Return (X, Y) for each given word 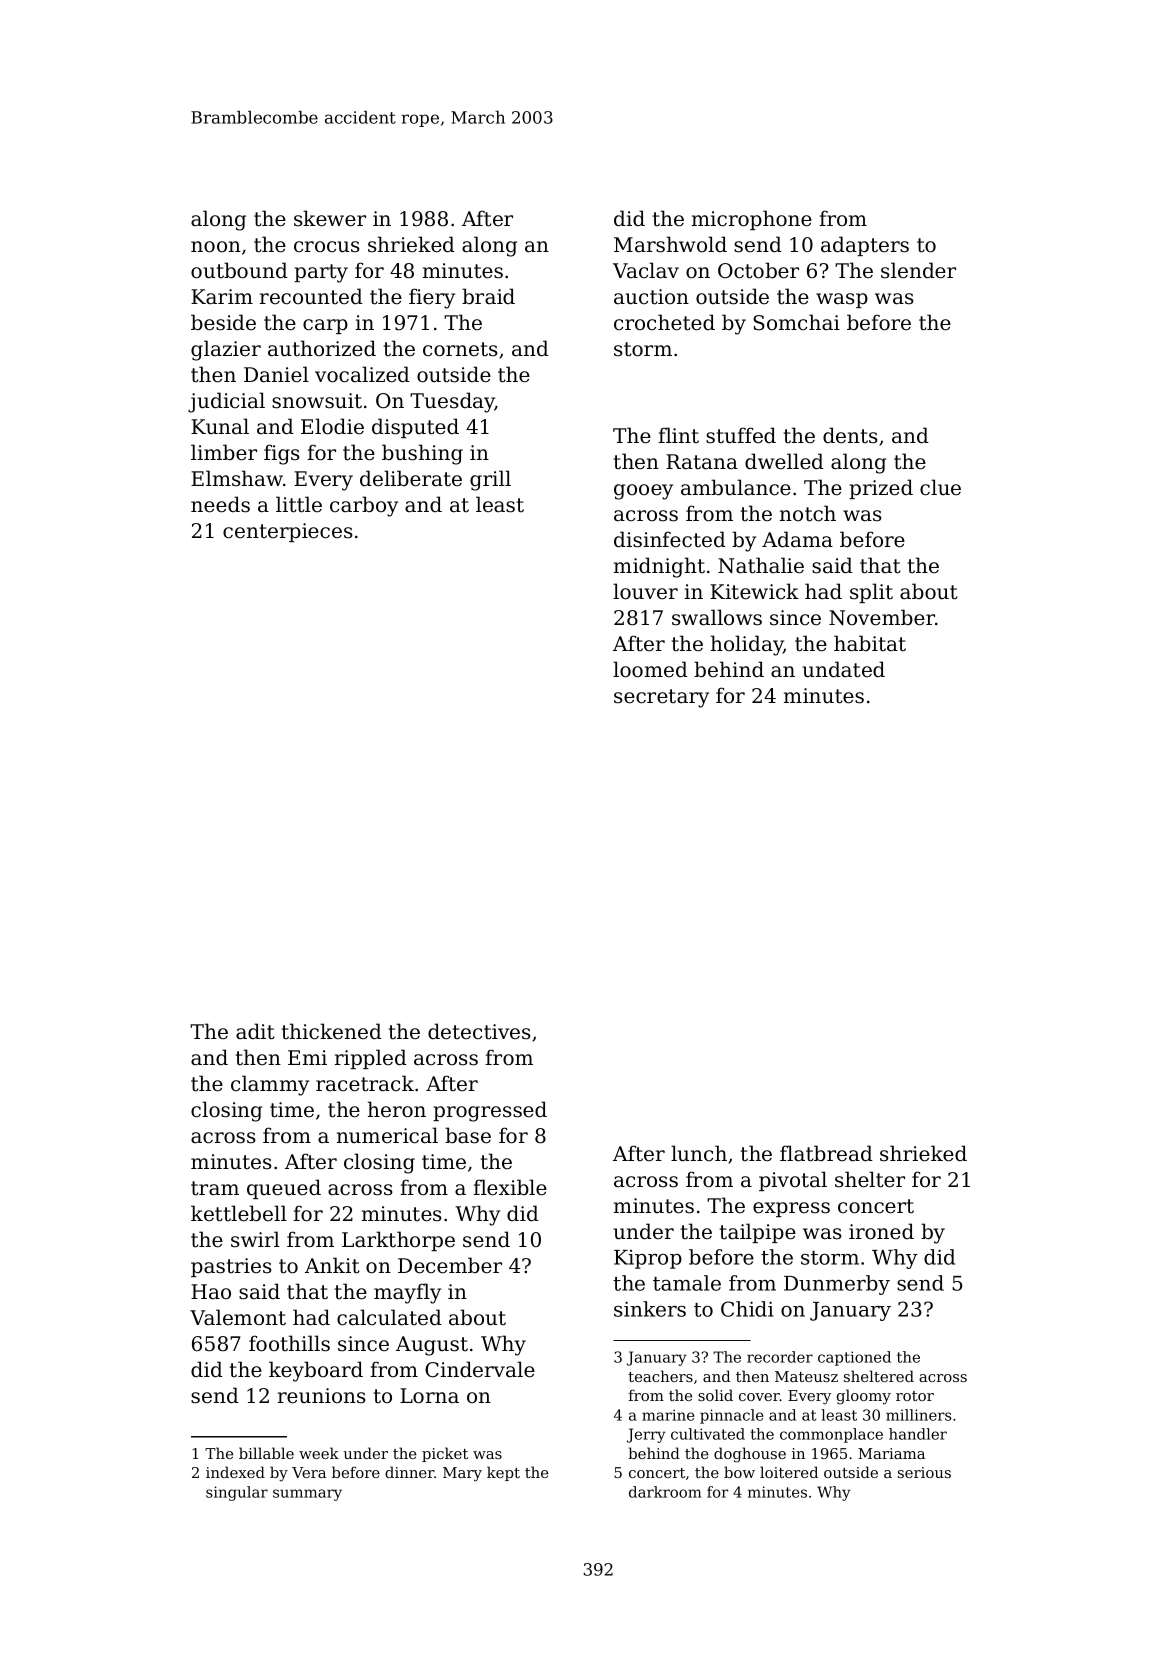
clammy (270, 1085)
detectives (479, 1031)
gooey (643, 492)
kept (503, 1473)
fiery (432, 298)
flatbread (826, 1153)
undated (843, 669)
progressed (490, 1111)
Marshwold (670, 244)
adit (255, 1031)
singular (237, 1493)
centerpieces (288, 532)
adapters (865, 246)
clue (940, 487)
